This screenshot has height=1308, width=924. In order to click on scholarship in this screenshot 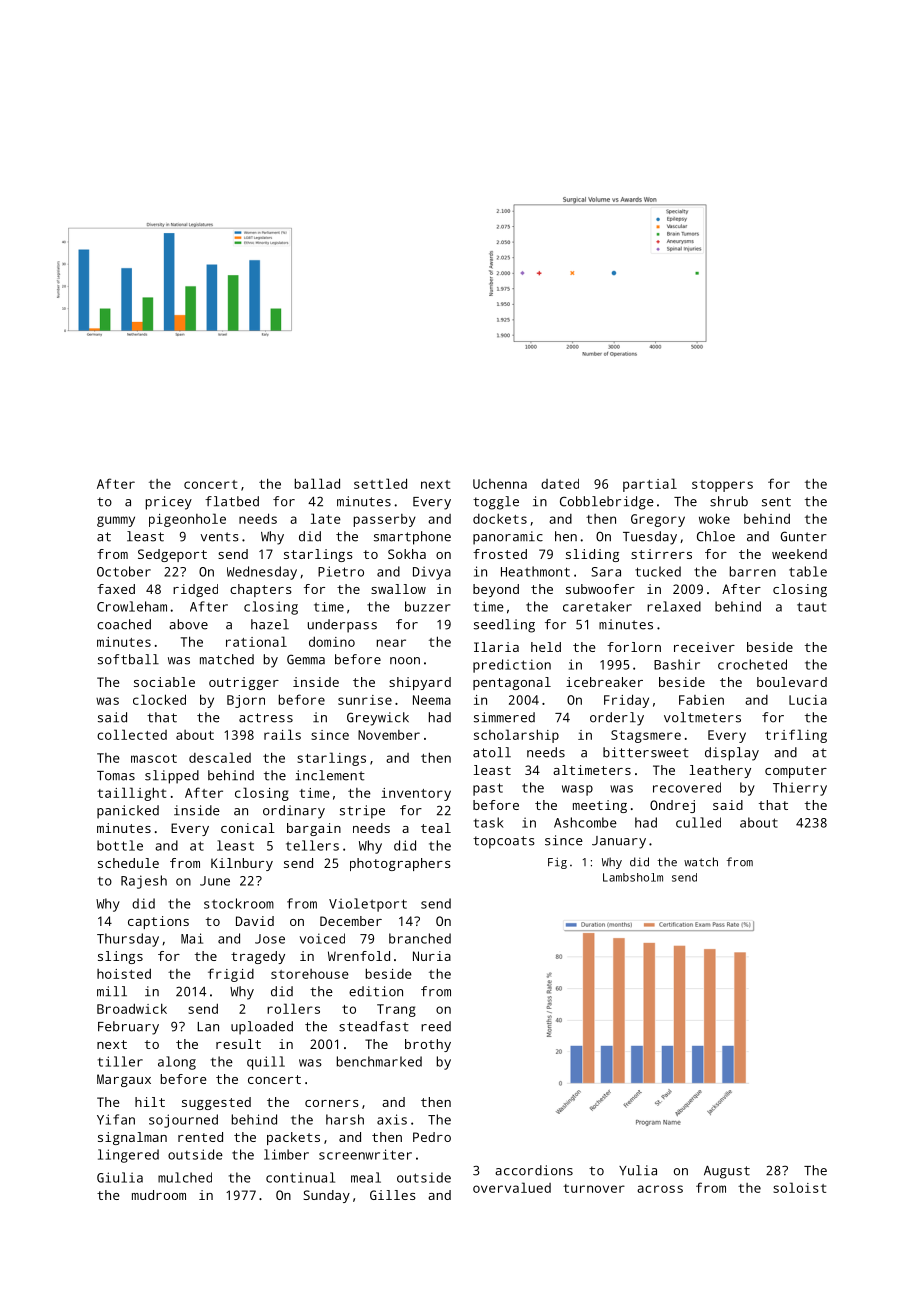, I will do `click(516, 736)`.
